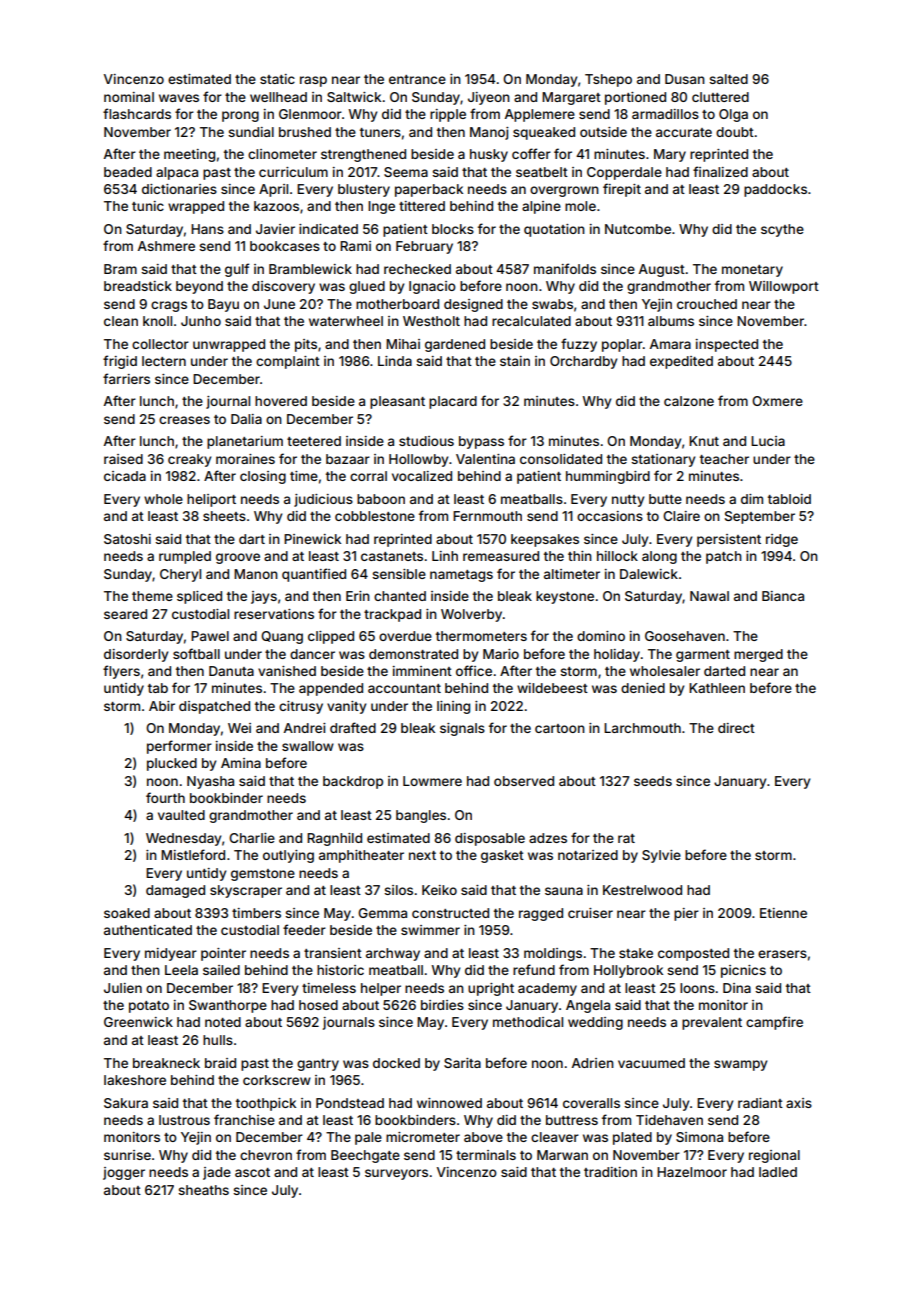 This image has width=924, height=1308. What do you see at coordinates (245, 459) in the image?
I see `moraines` at bounding box center [245, 459].
